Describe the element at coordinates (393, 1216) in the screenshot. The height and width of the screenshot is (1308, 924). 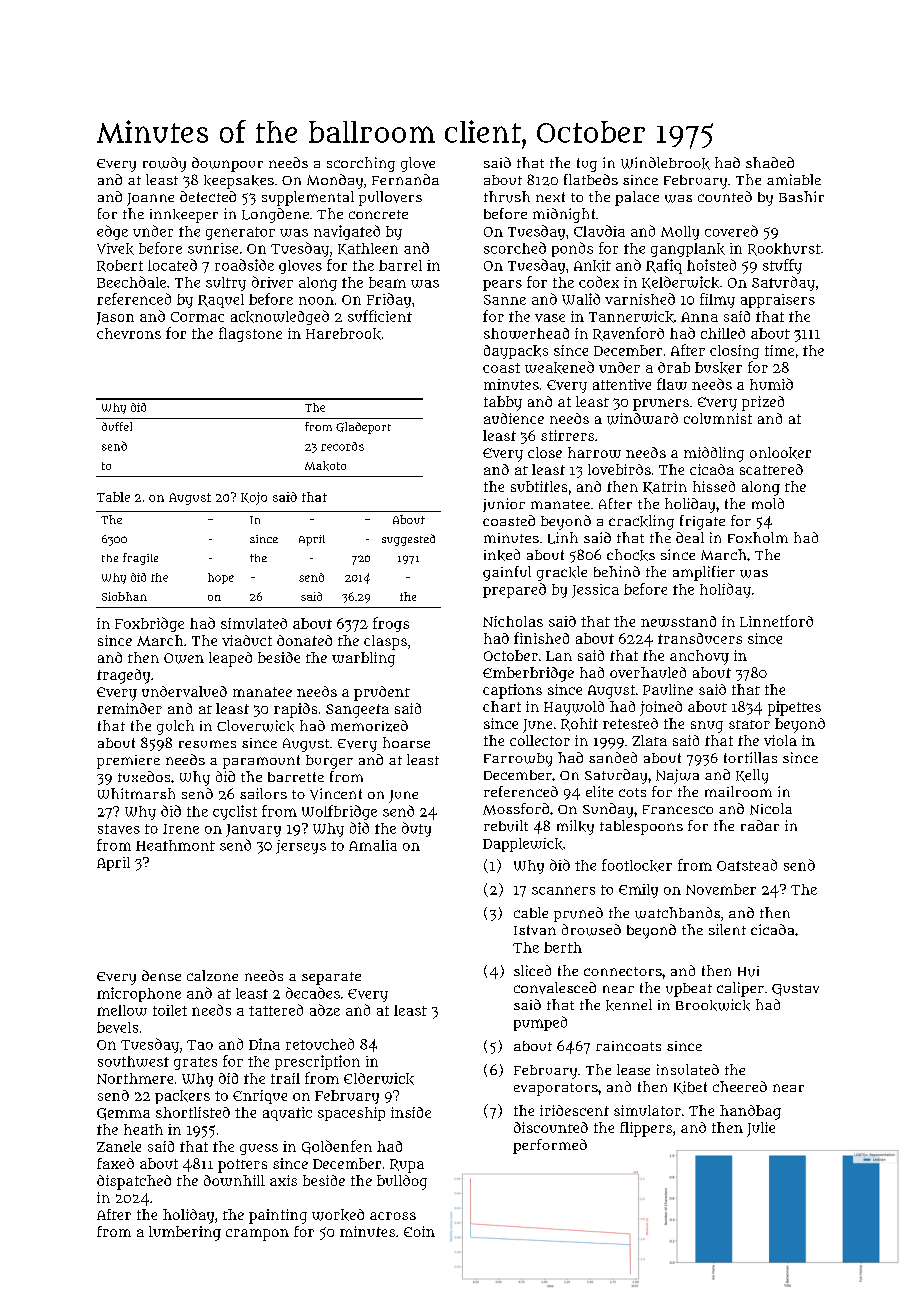
I see `across` at that location.
